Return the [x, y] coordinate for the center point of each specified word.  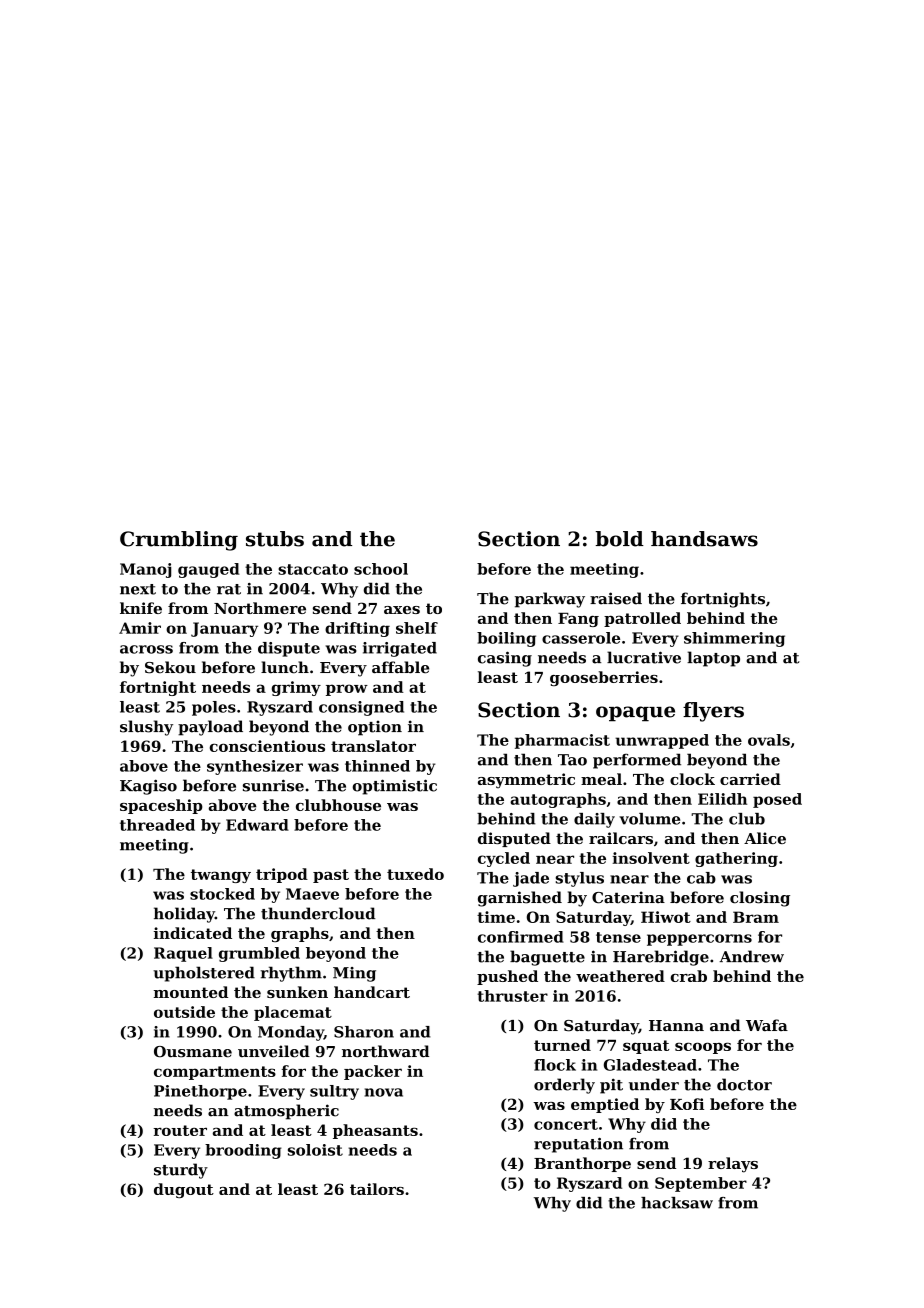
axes [402, 610]
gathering [736, 859]
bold [620, 539]
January [224, 629]
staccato [313, 569]
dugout [184, 1190]
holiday [184, 915]
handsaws [704, 539]
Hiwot [666, 917]
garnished [520, 899]
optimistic [395, 787]
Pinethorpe [200, 1092]
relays [733, 1165]
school [381, 569]
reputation [578, 1145]
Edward [257, 825]
